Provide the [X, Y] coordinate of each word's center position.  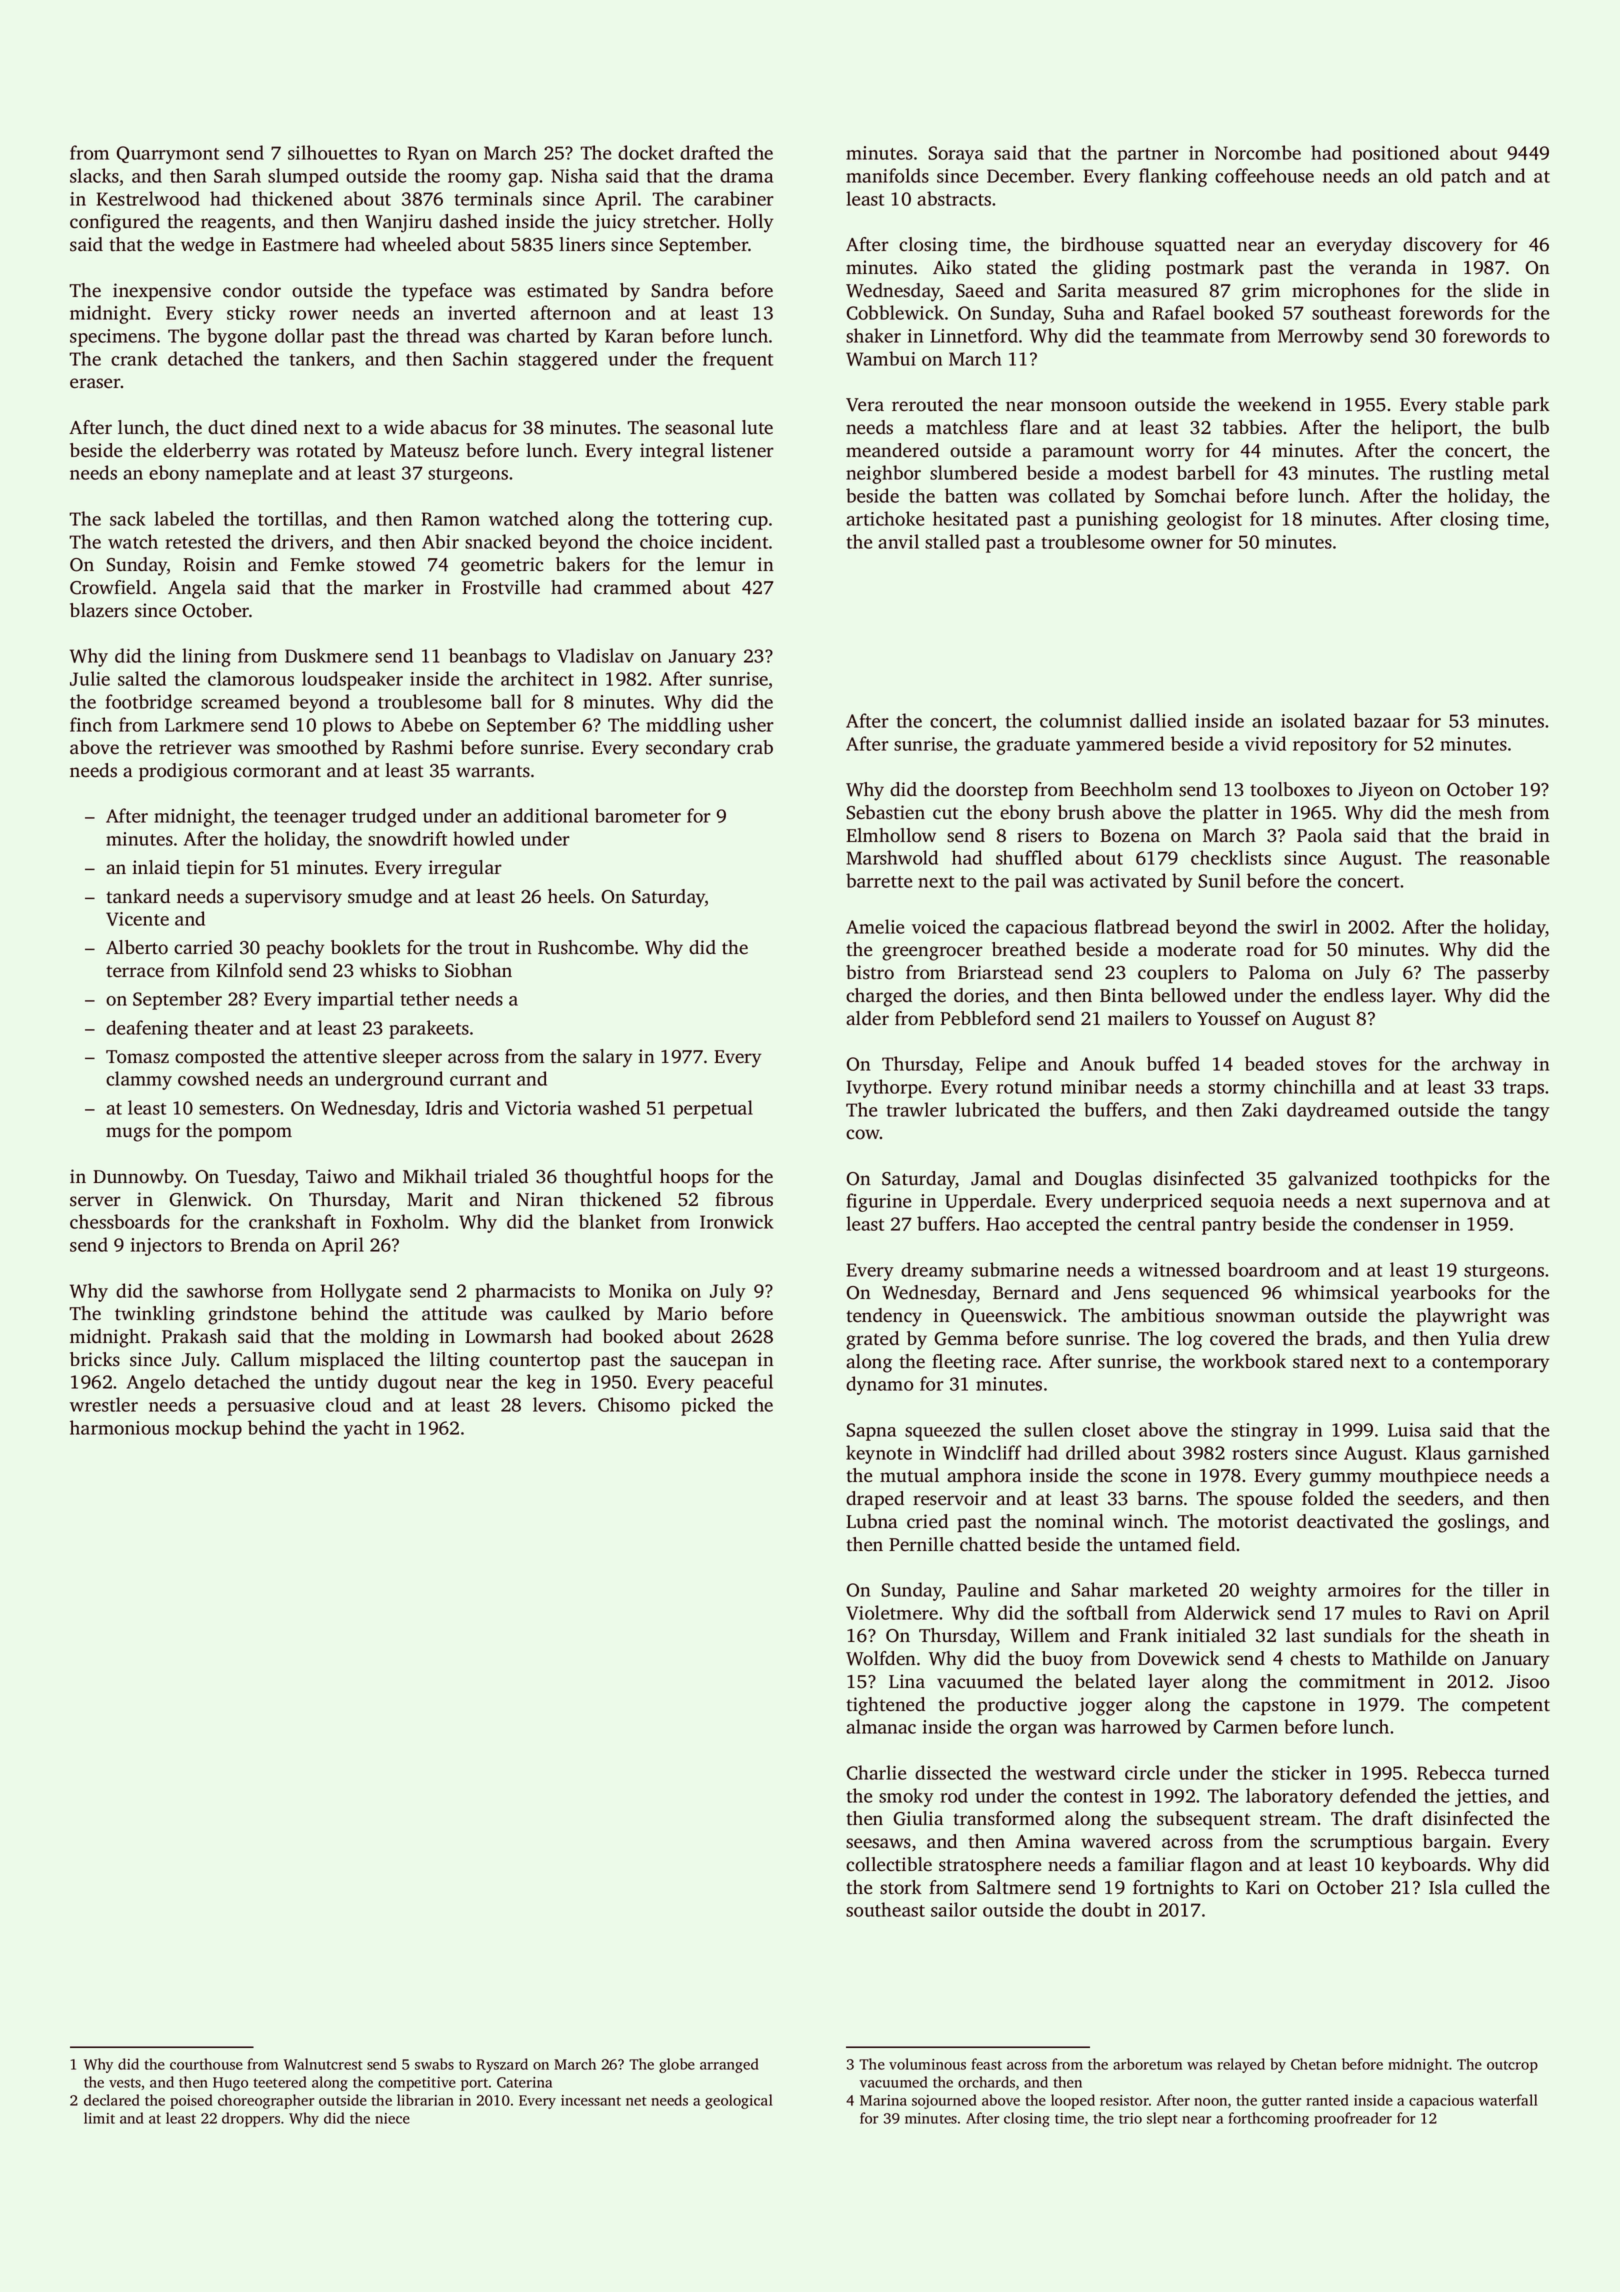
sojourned [944, 2101]
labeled [184, 518]
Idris [444, 1107]
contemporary [1490, 1364]
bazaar [1382, 720]
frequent [738, 360]
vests [125, 2083]
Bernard [1026, 1292]
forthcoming [1268, 2119]
